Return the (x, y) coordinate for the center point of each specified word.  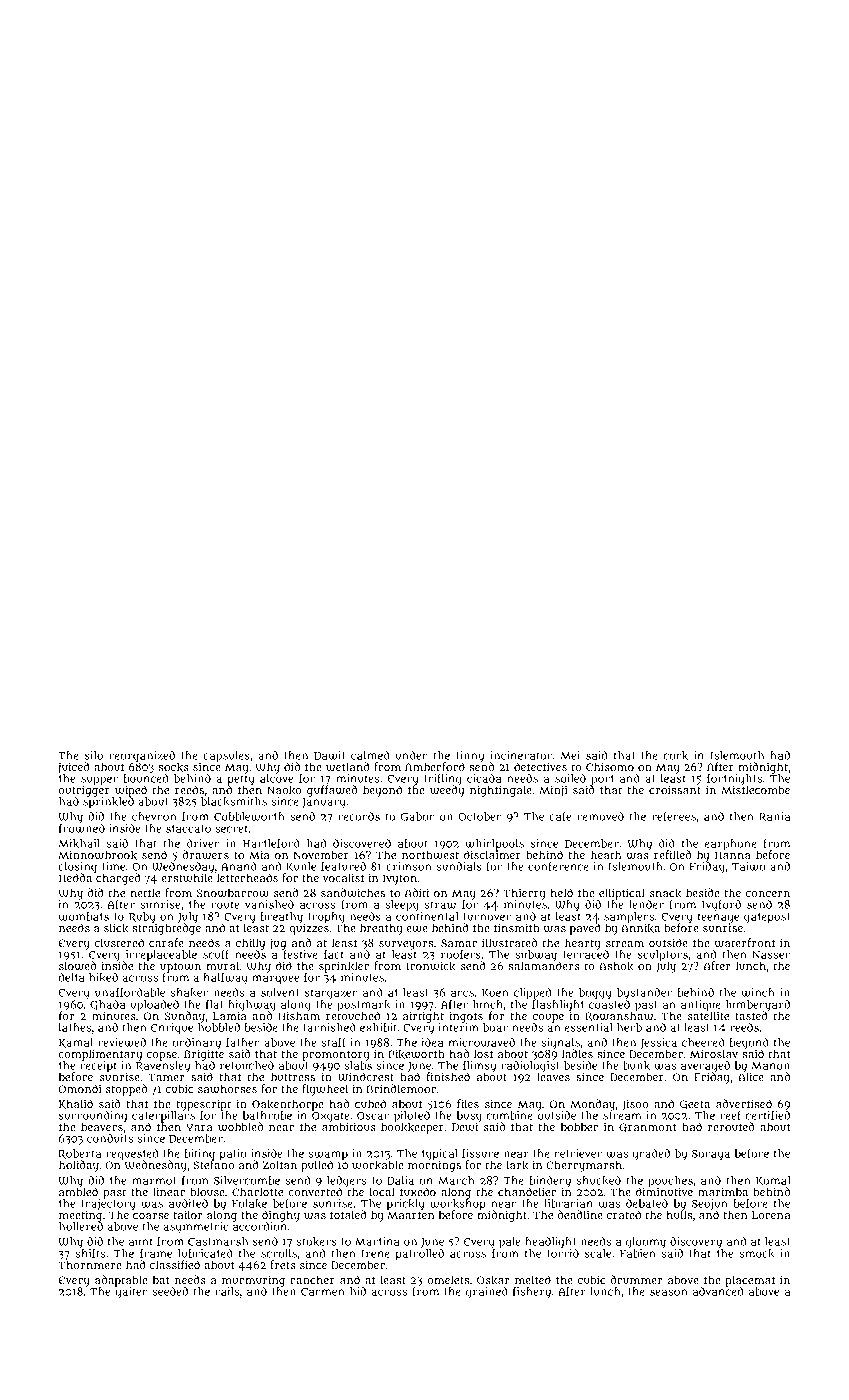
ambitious (349, 1126)
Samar (459, 943)
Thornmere (89, 1264)
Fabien (638, 1253)
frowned (82, 828)
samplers (629, 917)
